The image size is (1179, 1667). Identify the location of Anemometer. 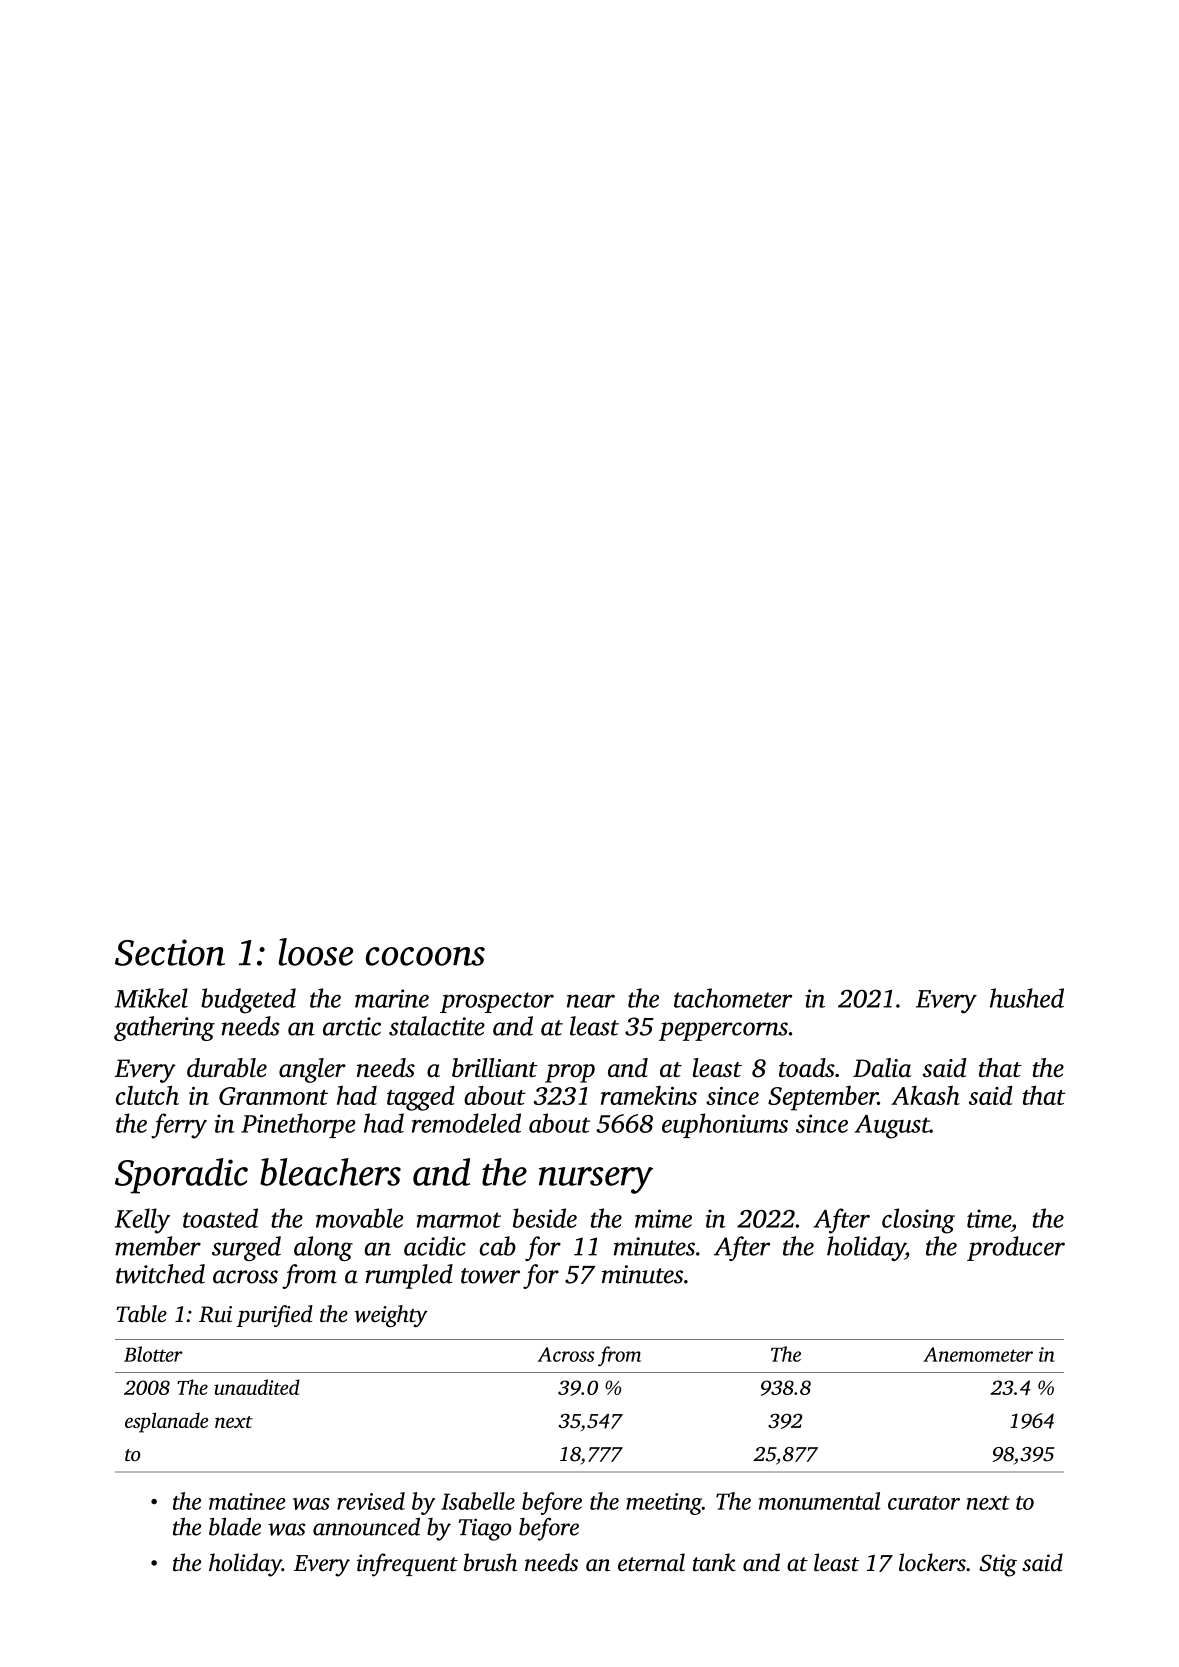
(978, 1354).
